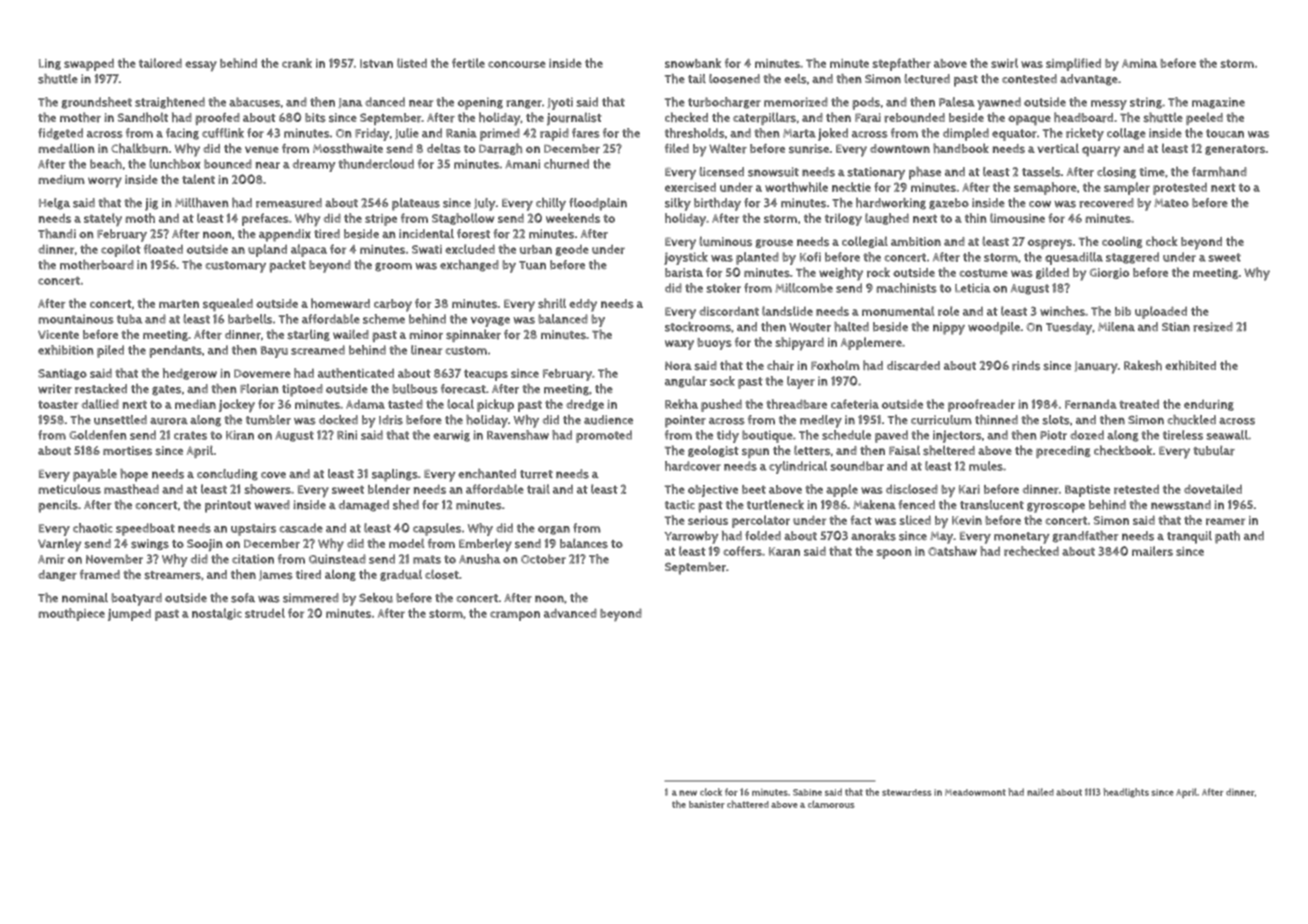 The image size is (1308, 924). Describe the element at coordinates (127, 451) in the document. I see `mortises` at that location.
